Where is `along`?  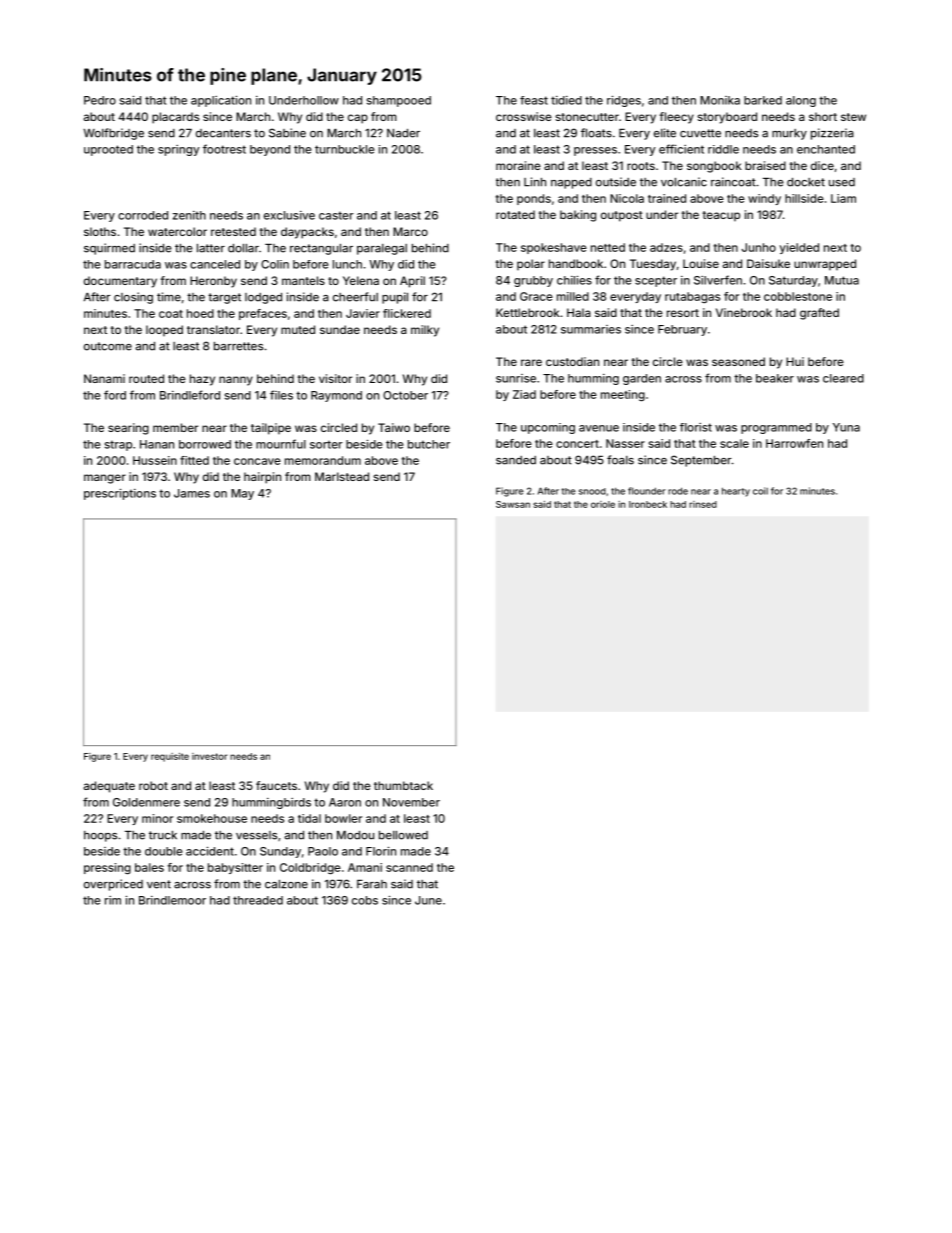
along is located at coordinates (801, 101).
